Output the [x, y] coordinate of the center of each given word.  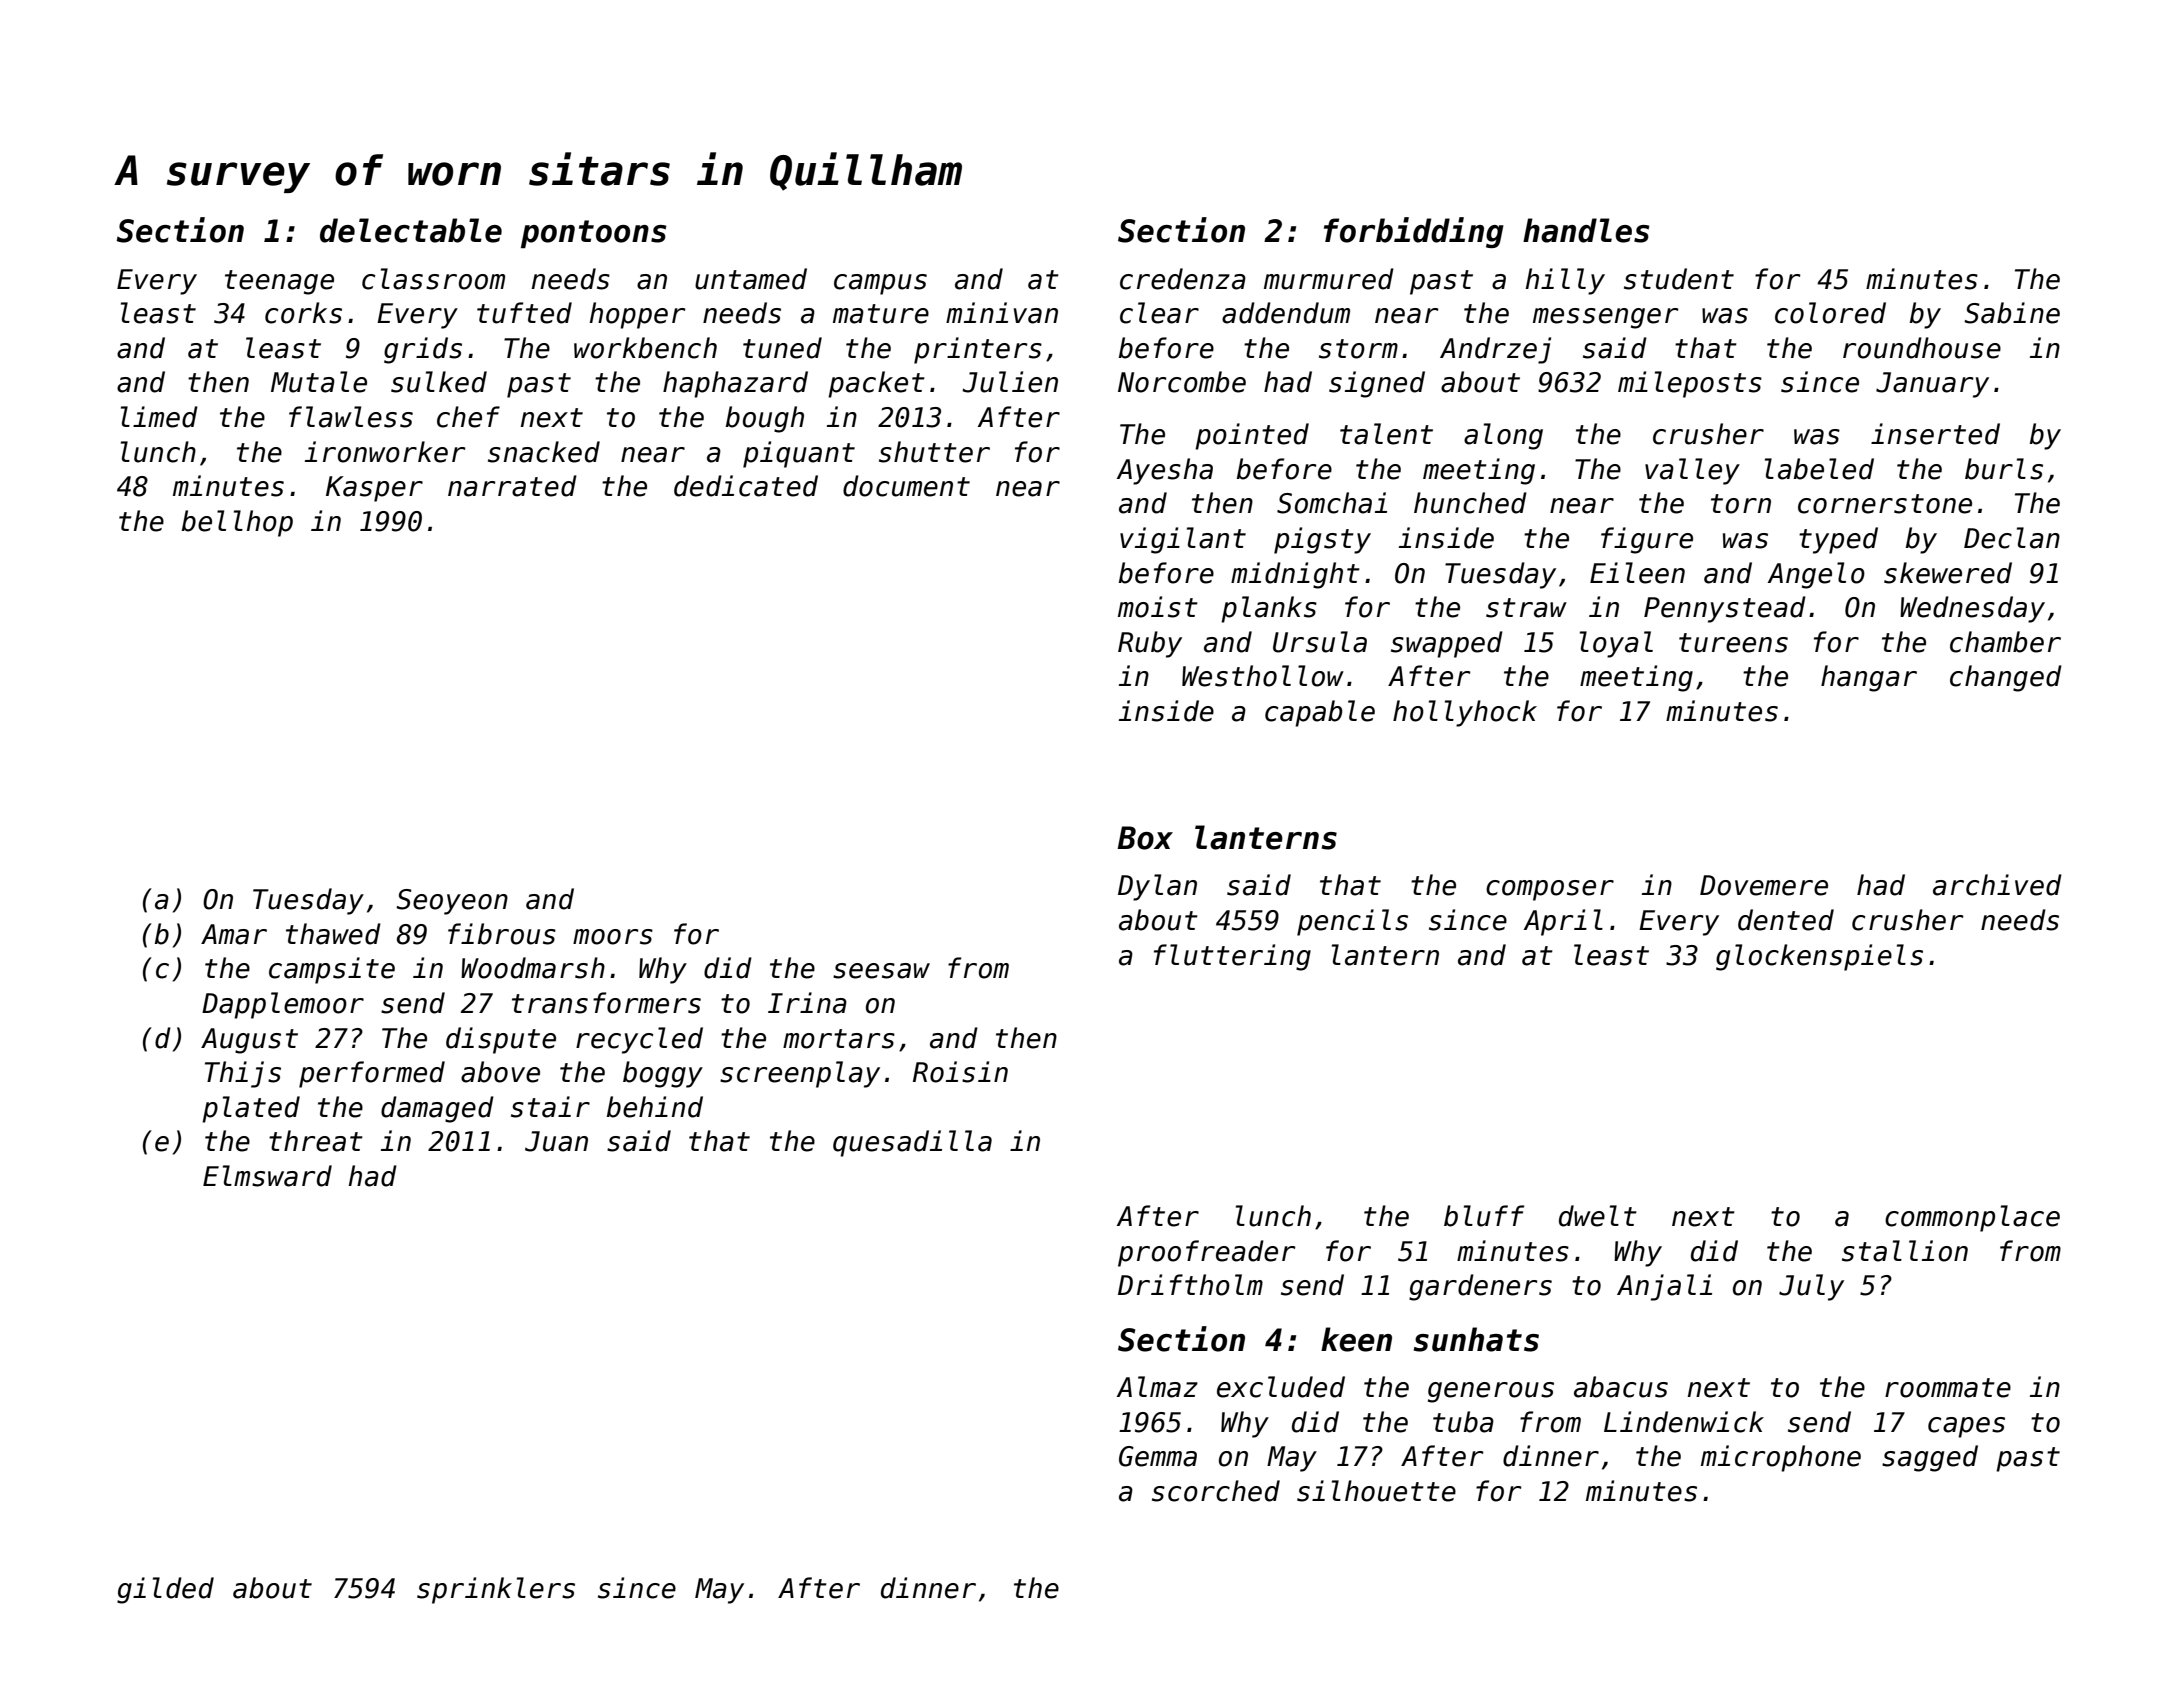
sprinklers [496, 1590]
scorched [1216, 1491]
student [1679, 279]
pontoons [594, 234]
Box [1145, 838]
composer [1550, 890]
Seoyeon [452, 902]
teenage [279, 282]
